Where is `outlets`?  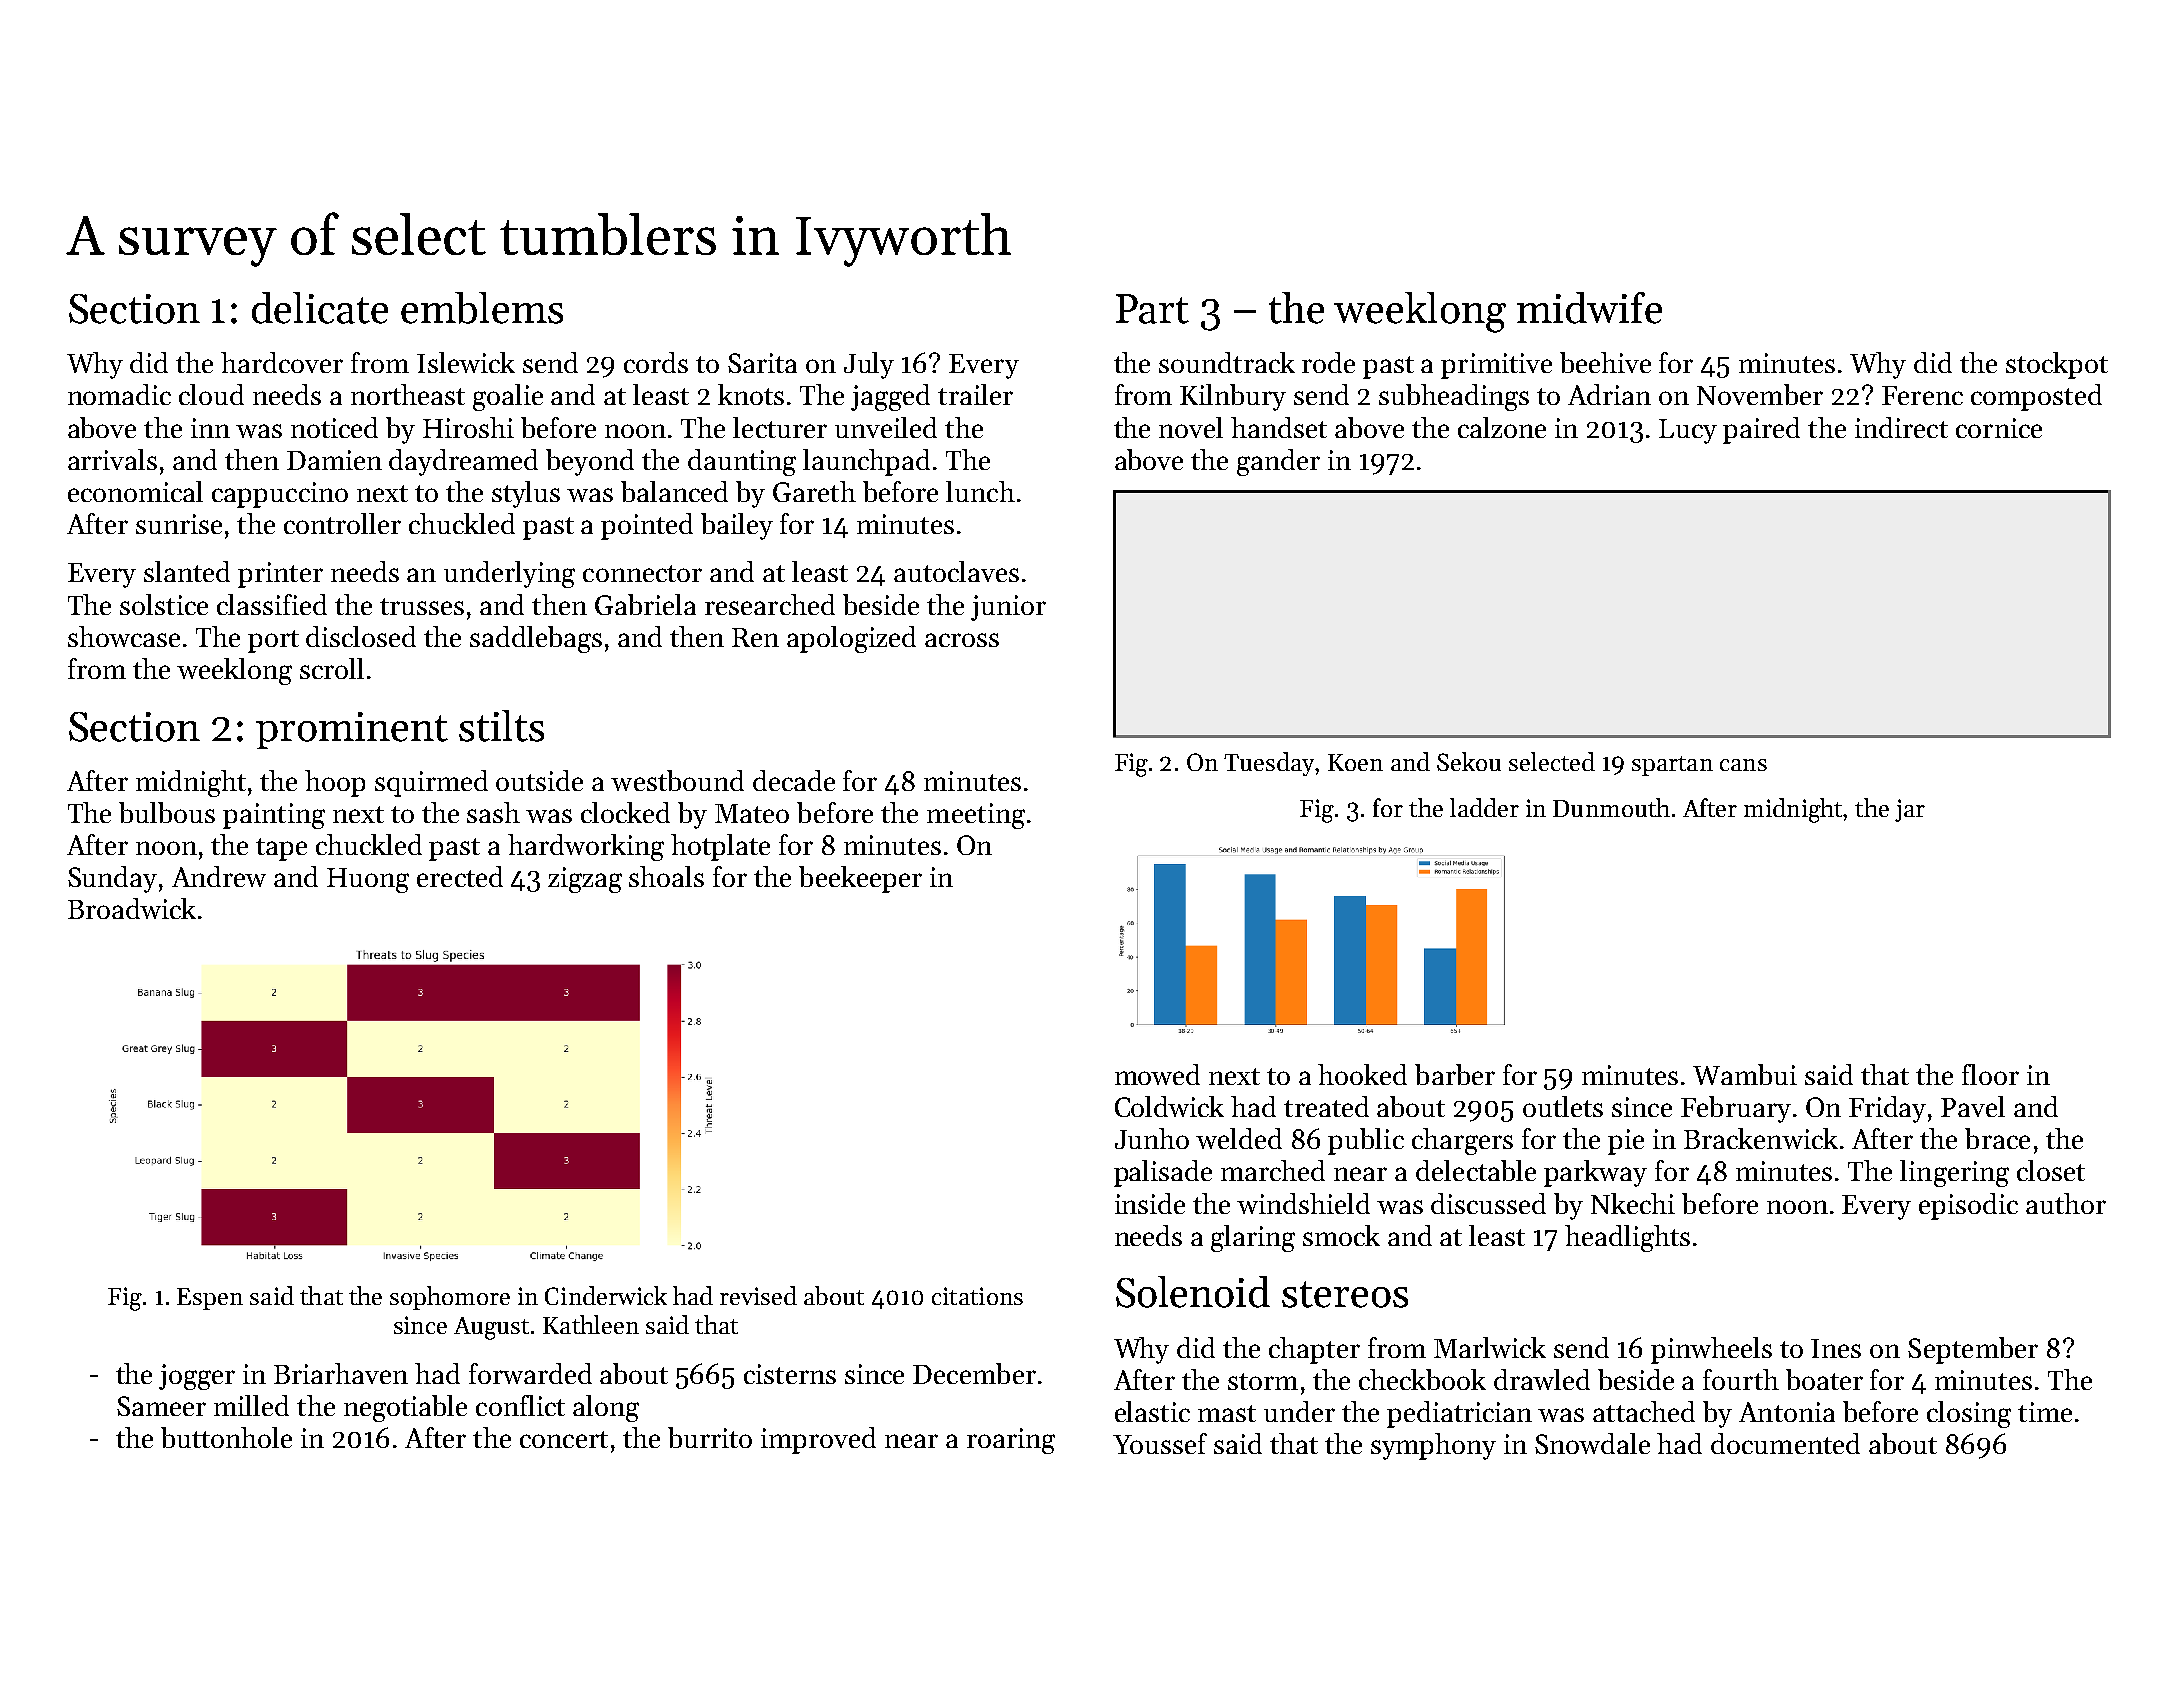
outlets is located at coordinates (1563, 1106).
